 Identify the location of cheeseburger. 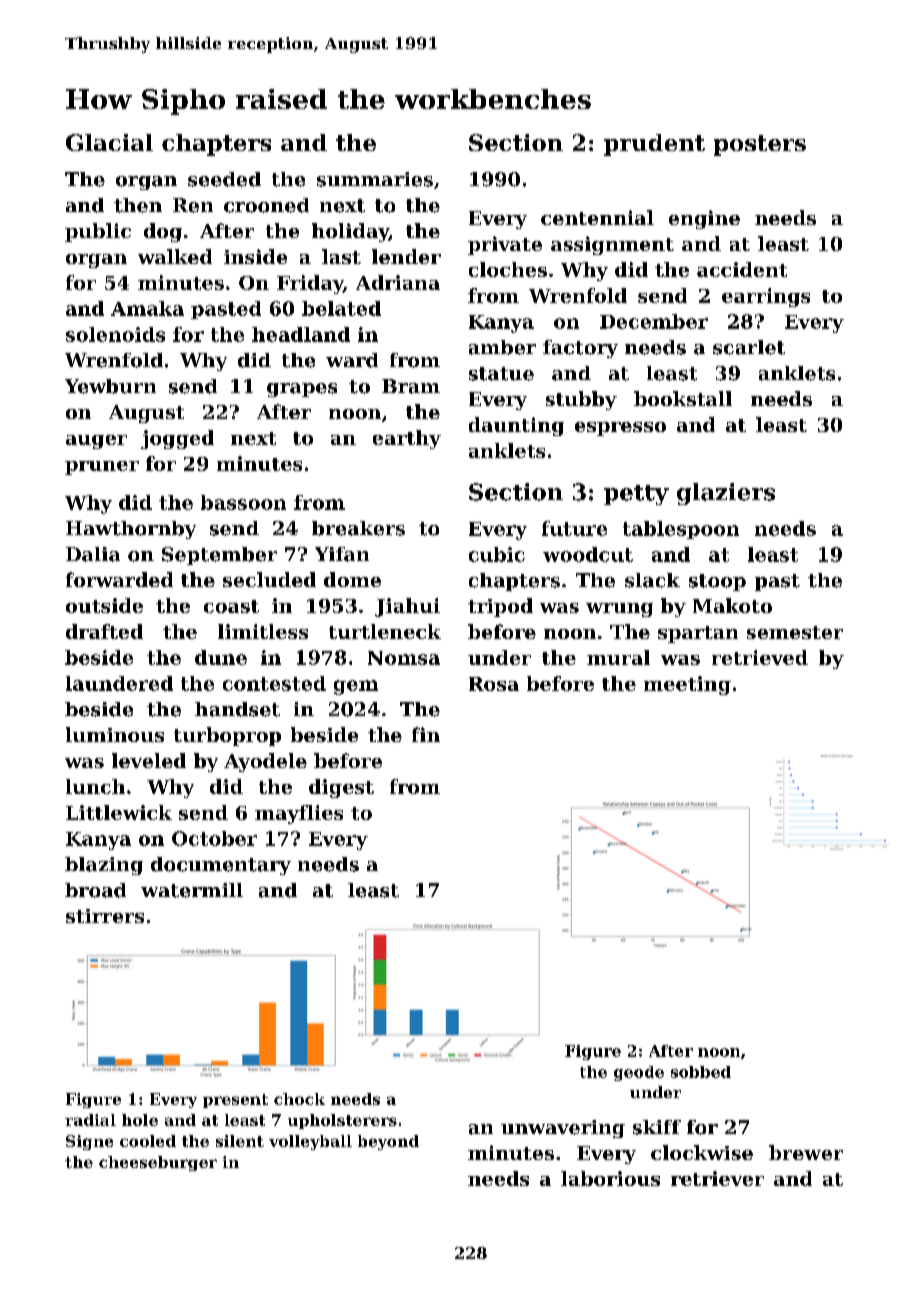
(158, 1163).
